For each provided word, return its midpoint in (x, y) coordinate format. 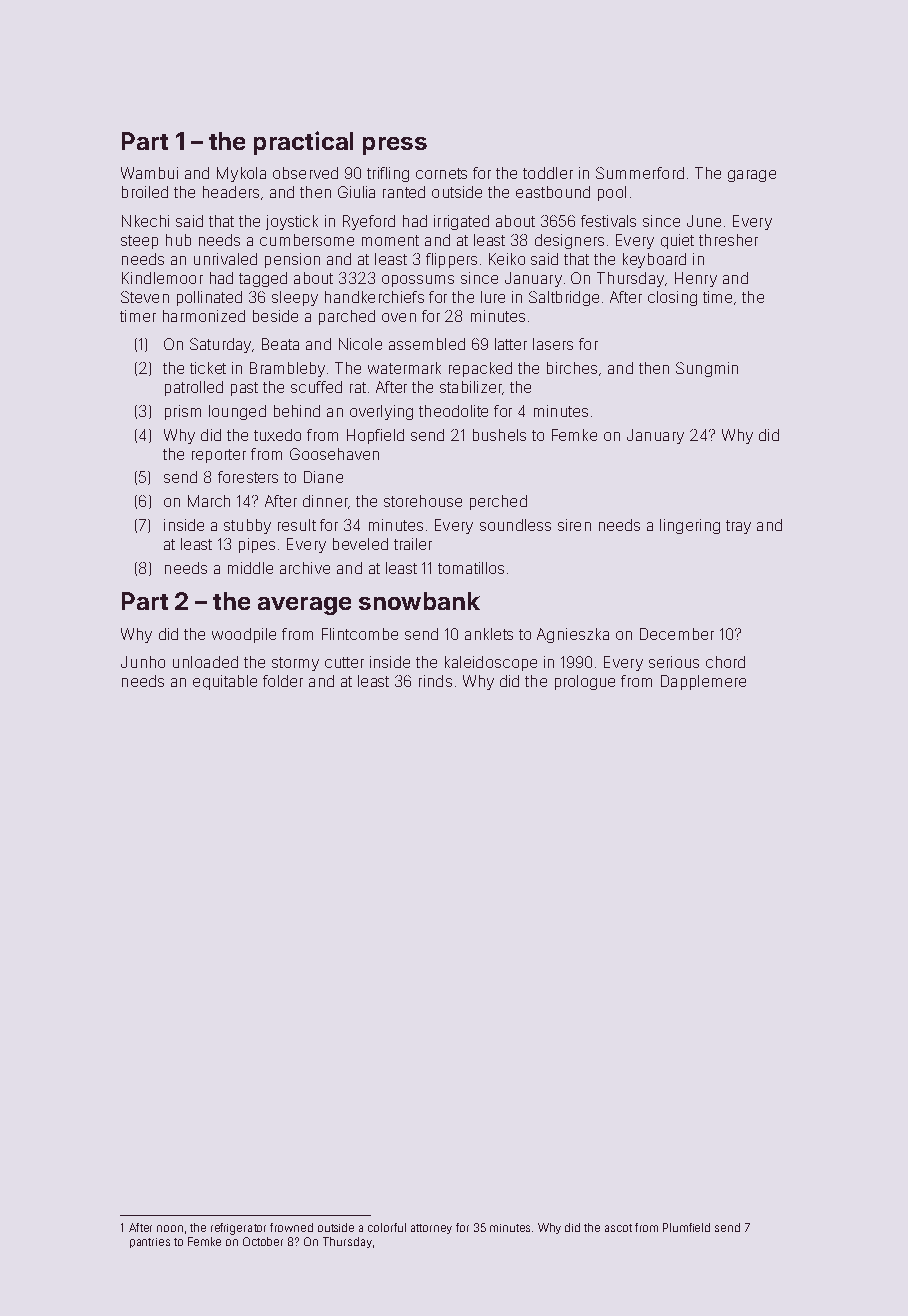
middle (250, 568)
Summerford (640, 173)
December (677, 634)
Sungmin (707, 369)
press (395, 146)
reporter (219, 456)
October (263, 1241)
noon (170, 1228)
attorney (431, 1229)
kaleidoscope (491, 663)
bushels (499, 435)
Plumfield (686, 1227)
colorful (387, 1227)
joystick (292, 222)
